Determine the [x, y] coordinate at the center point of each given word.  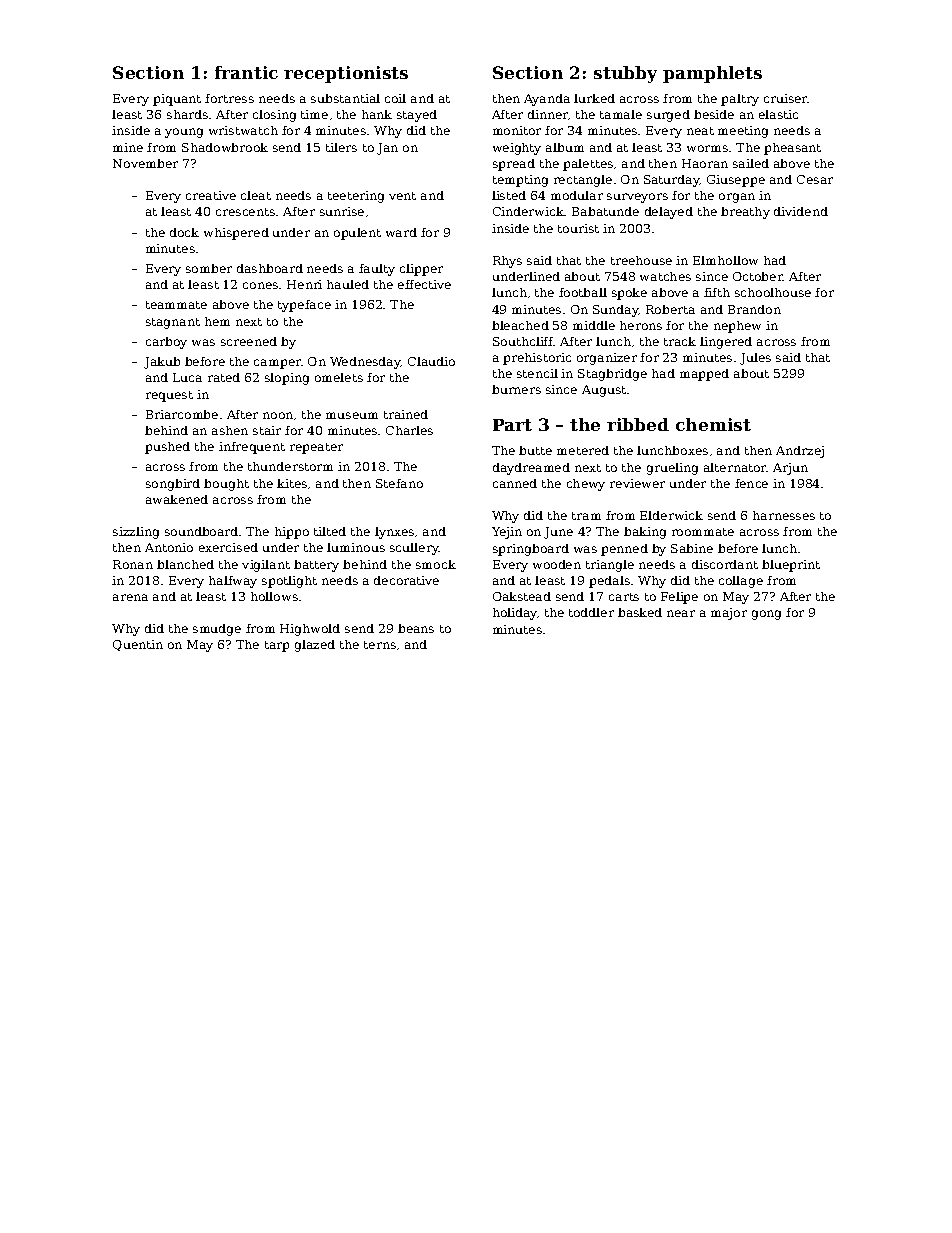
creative [211, 195]
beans [416, 628]
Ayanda [547, 100]
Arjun [790, 469]
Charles [409, 430]
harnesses [784, 515]
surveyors [637, 198]
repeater [316, 448]
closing [274, 116]
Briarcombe [182, 414]
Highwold [310, 630]
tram [586, 516]
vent [402, 196]
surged [668, 116]
